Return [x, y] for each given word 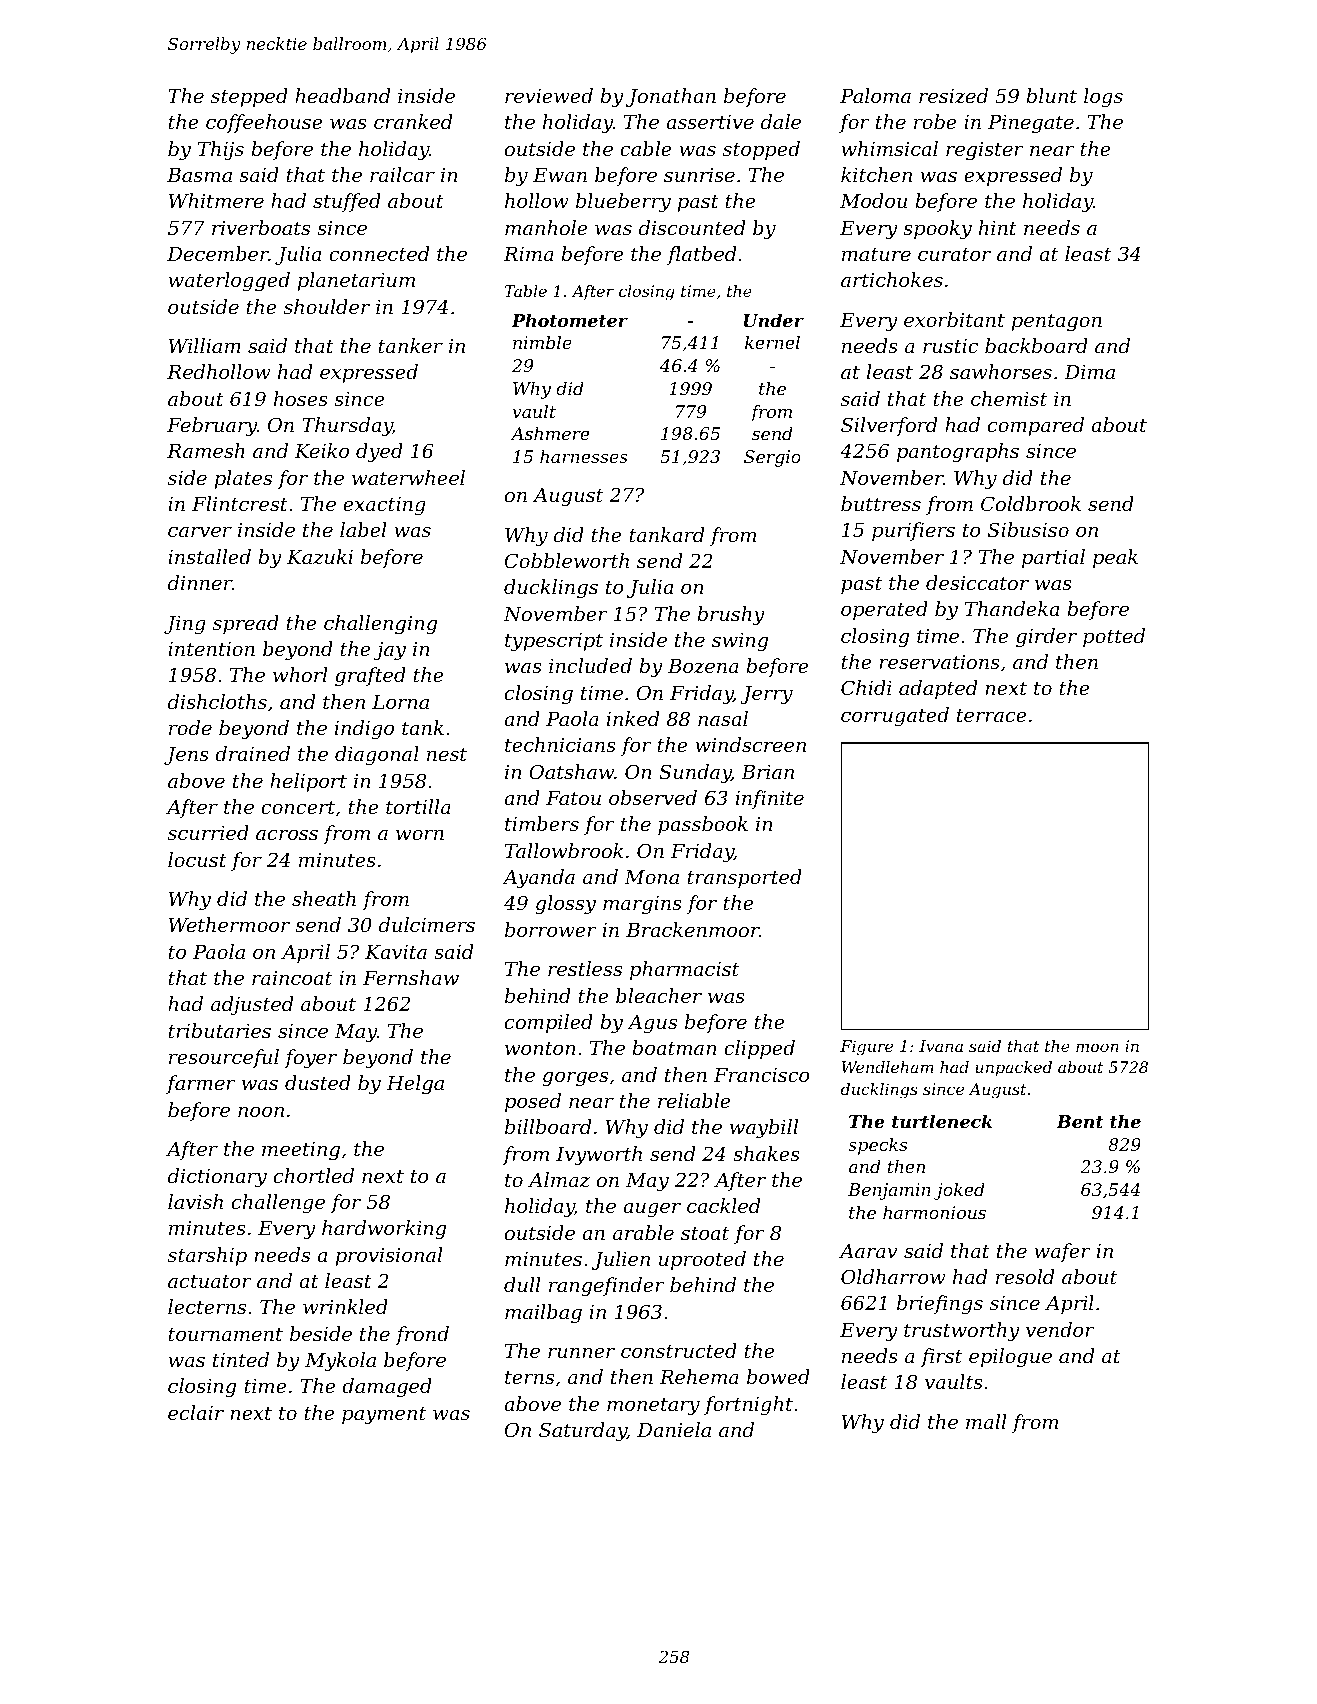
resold [1025, 1276]
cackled [723, 1205]
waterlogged [229, 282]
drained [252, 753]
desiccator [977, 582]
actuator [210, 1281]
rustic [950, 346]
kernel [772, 342]
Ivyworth [599, 1156]
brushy [731, 616]
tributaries [219, 1030]
